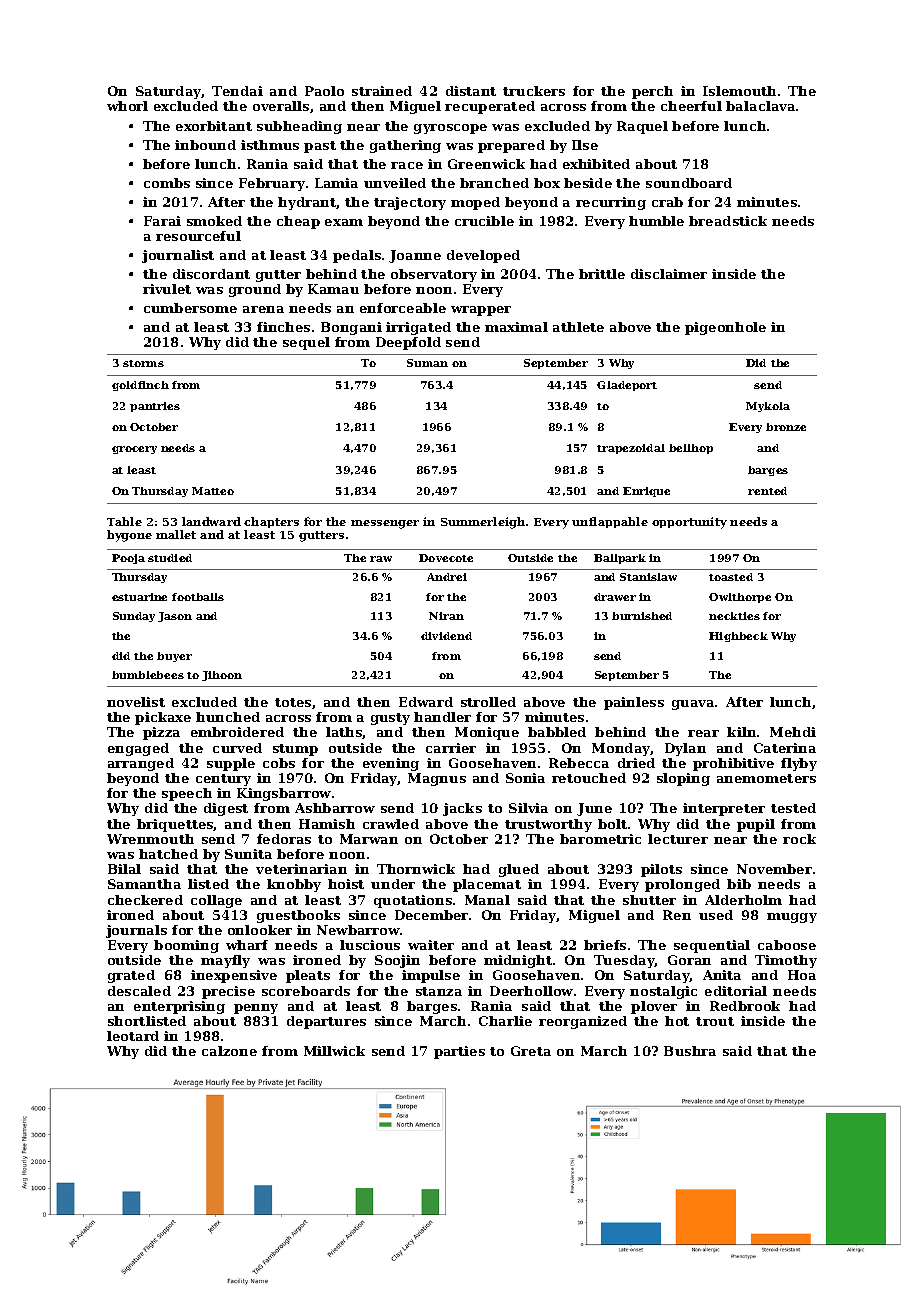 This screenshot has width=924, height=1308. What do you see at coordinates (344, 733) in the screenshot?
I see `laths` at bounding box center [344, 733].
